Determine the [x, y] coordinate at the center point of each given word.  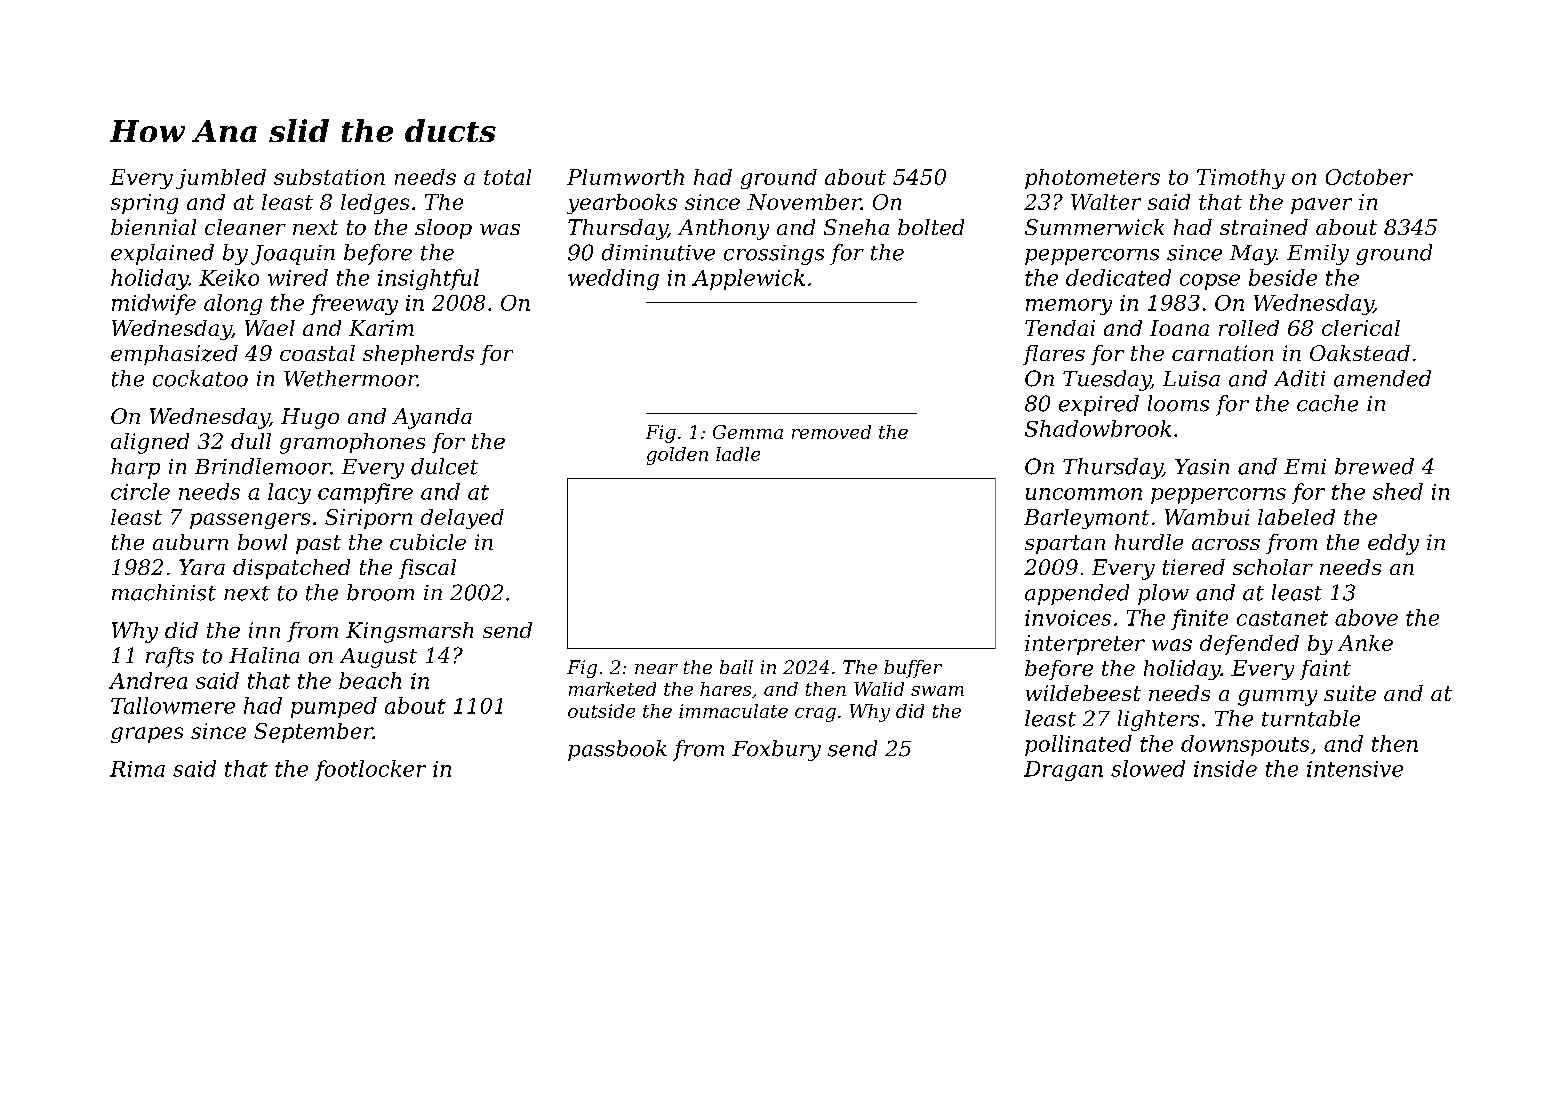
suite [1350, 693]
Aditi [1299, 378]
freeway [354, 304]
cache [1327, 403]
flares [1054, 355]
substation [329, 177]
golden [677, 456]
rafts [170, 657]
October [1369, 177]
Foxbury [776, 750]
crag [815, 715]
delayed [462, 519]
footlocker [370, 770]
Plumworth [625, 177]
